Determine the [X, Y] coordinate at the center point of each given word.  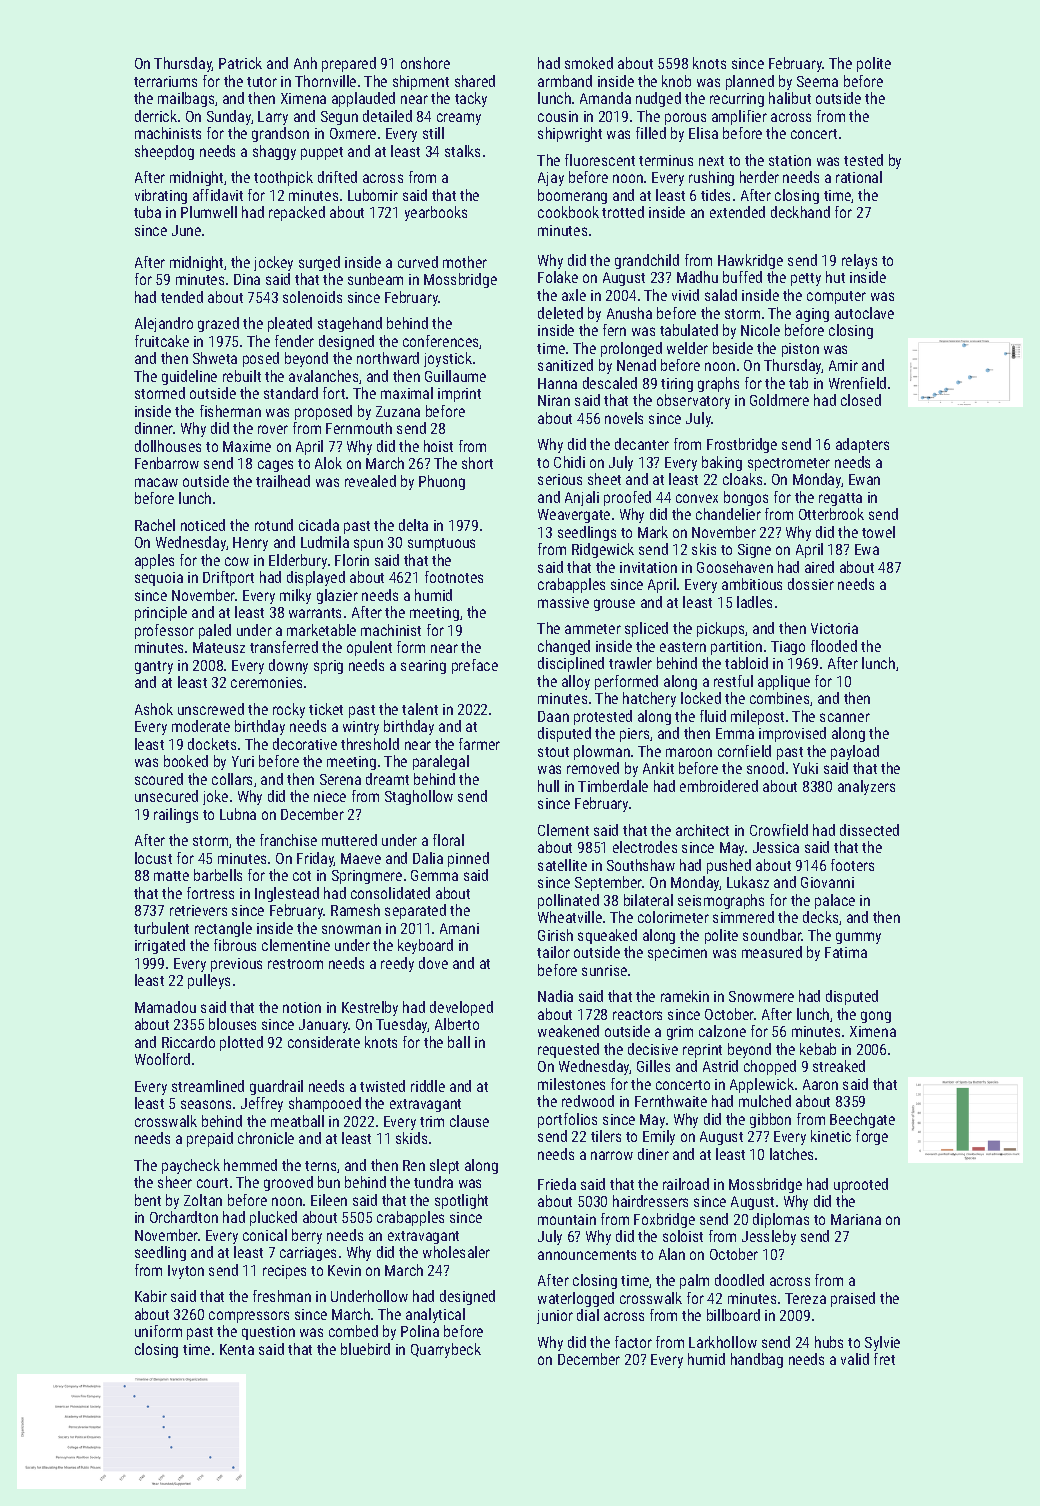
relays [859, 261]
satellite [562, 865]
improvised [792, 734]
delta [413, 525]
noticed [203, 525]
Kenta [237, 1349]
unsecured [166, 796]
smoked [589, 63]
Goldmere [779, 400]
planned [750, 82]
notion [302, 1007]
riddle [428, 1086]
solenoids [312, 297]
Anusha [629, 313]
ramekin [685, 996]
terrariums [165, 81]
